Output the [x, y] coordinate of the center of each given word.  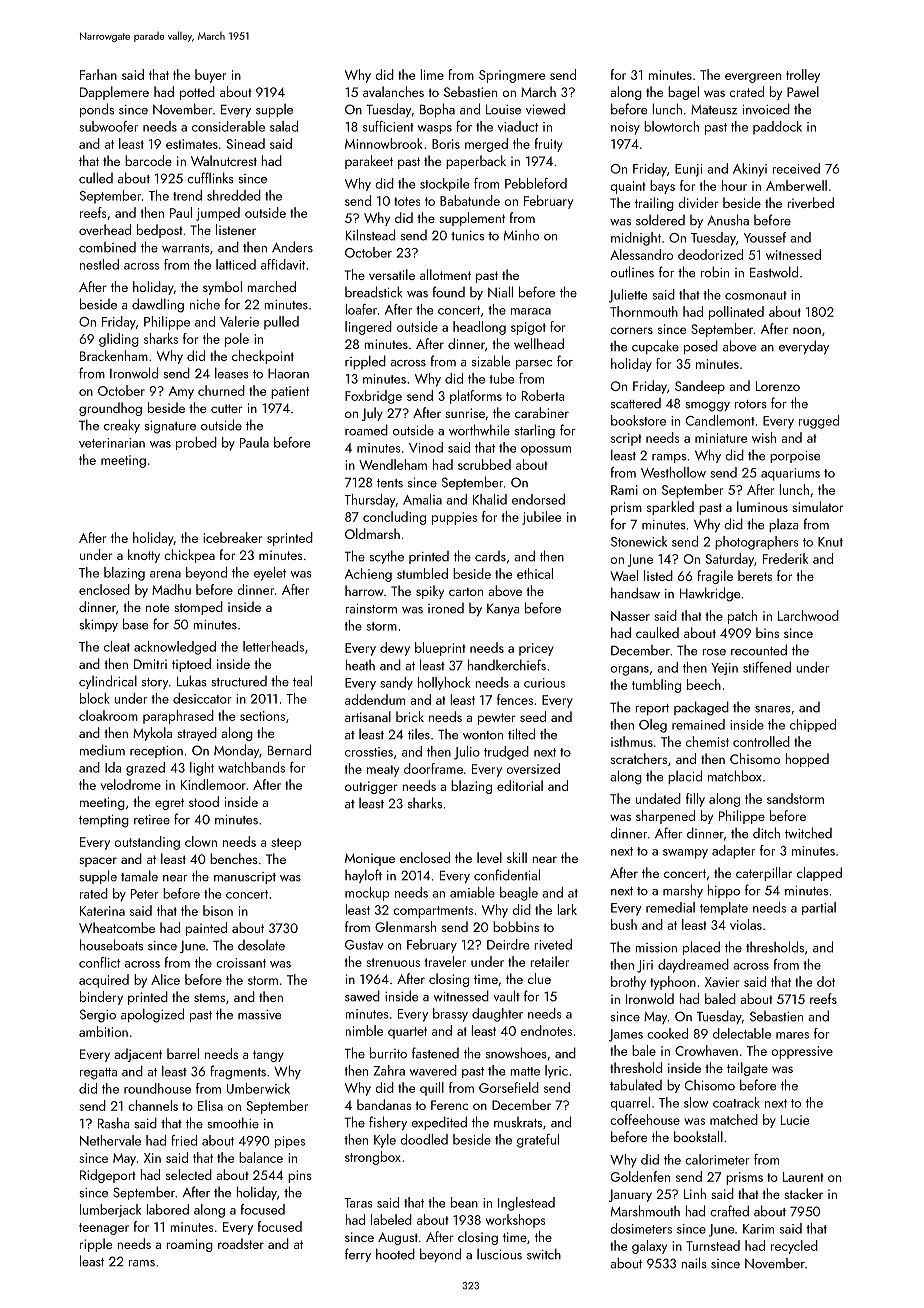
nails [694, 1263]
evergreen [753, 78]
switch [544, 1254]
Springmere [512, 76]
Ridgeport [108, 1176]
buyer [210, 76]
